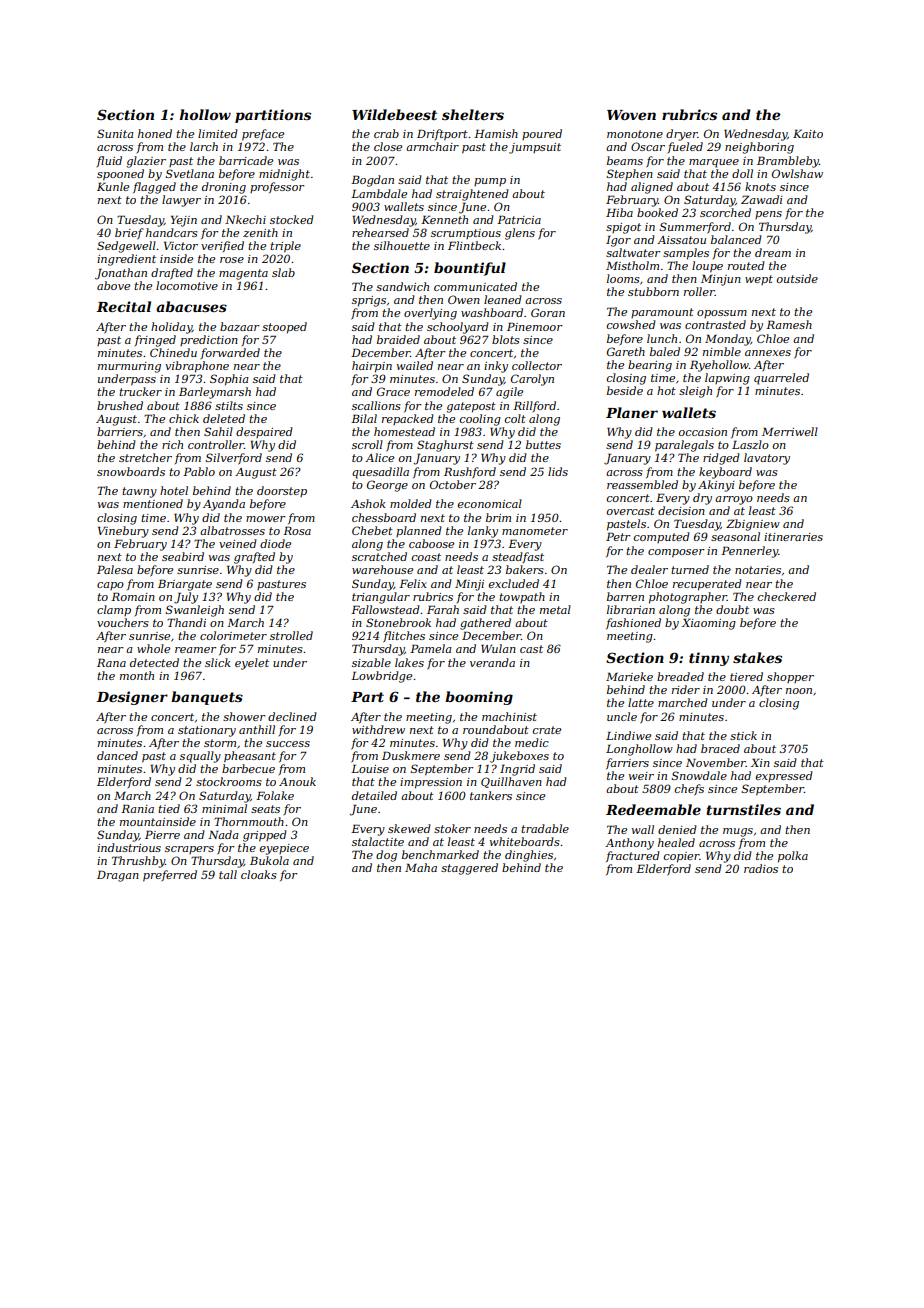  Describe the element at coordinates (183, 556) in the image. I see `seabird` at that location.
